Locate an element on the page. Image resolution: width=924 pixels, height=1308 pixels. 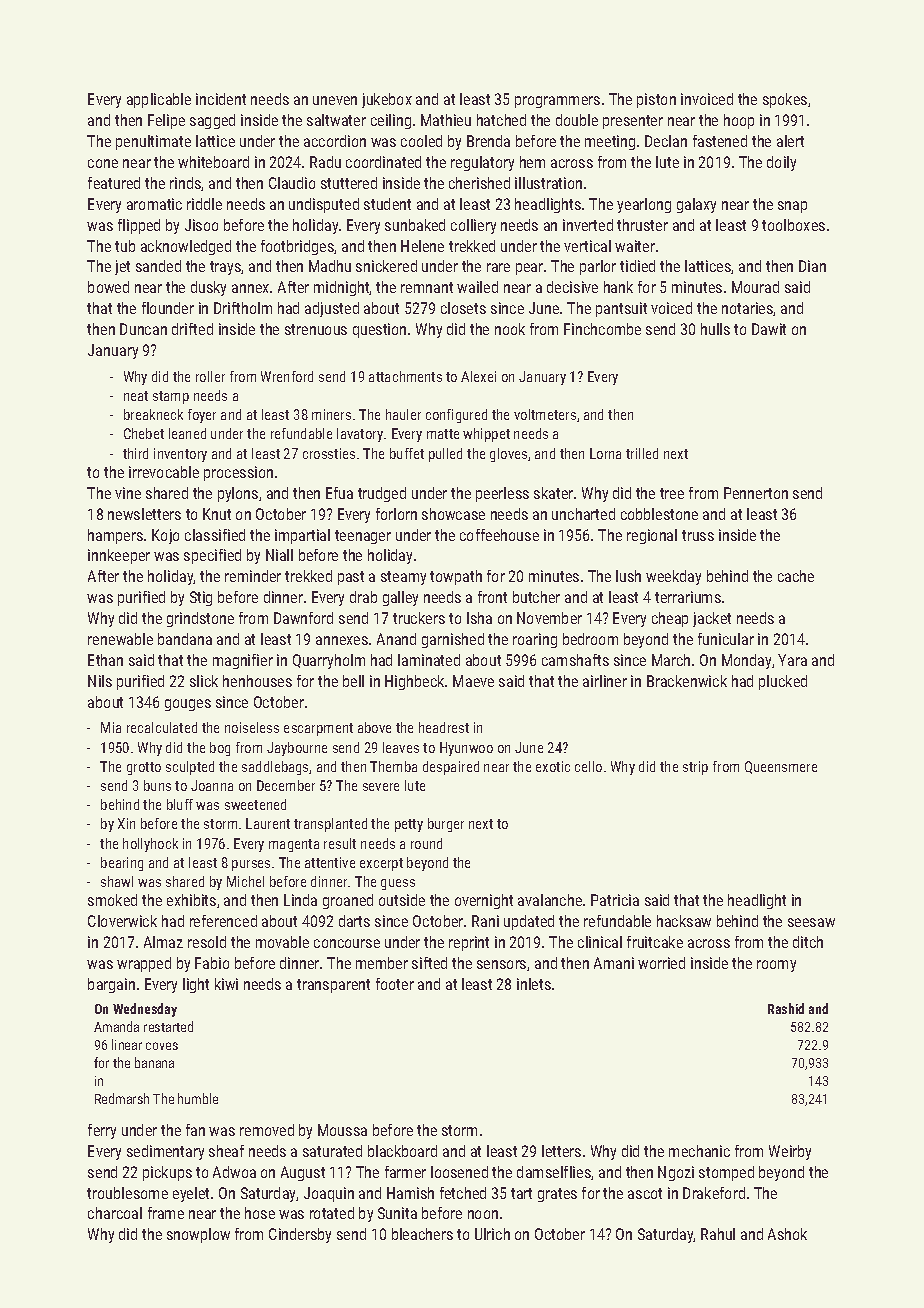
blackboard is located at coordinates (402, 1151).
